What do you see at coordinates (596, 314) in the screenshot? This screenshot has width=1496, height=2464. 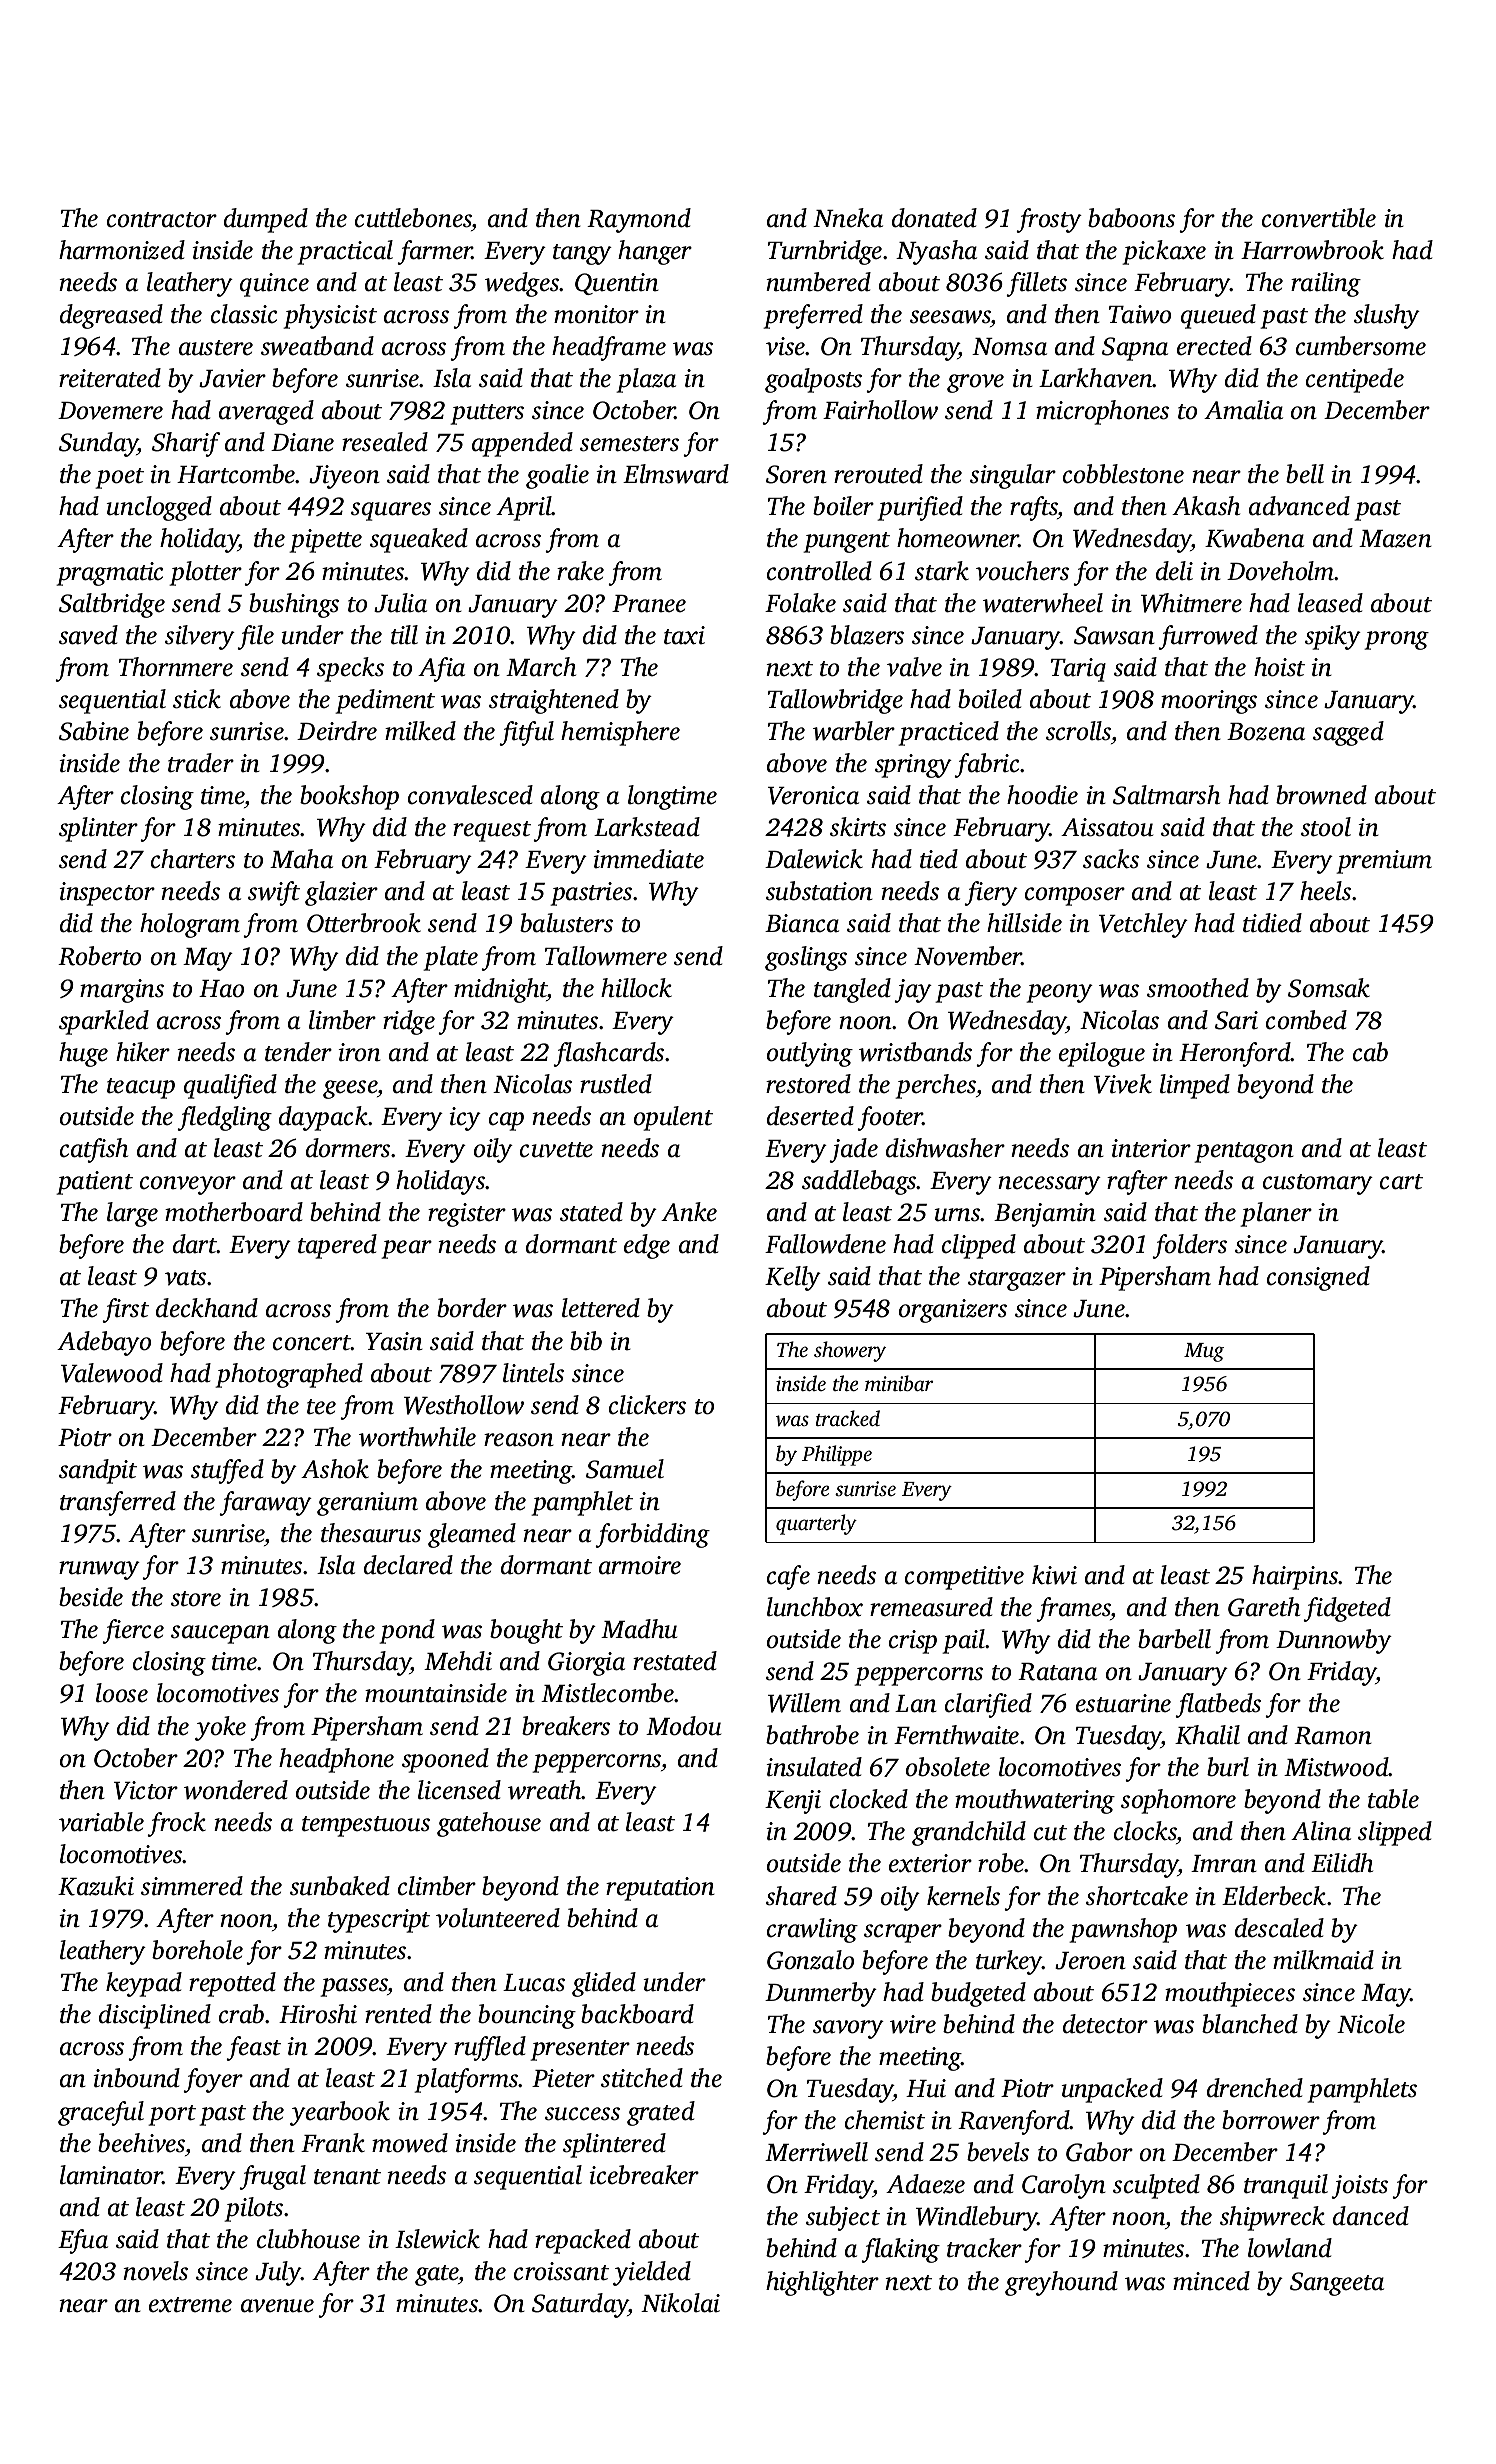 I see `monitor` at bounding box center [596, 314].
